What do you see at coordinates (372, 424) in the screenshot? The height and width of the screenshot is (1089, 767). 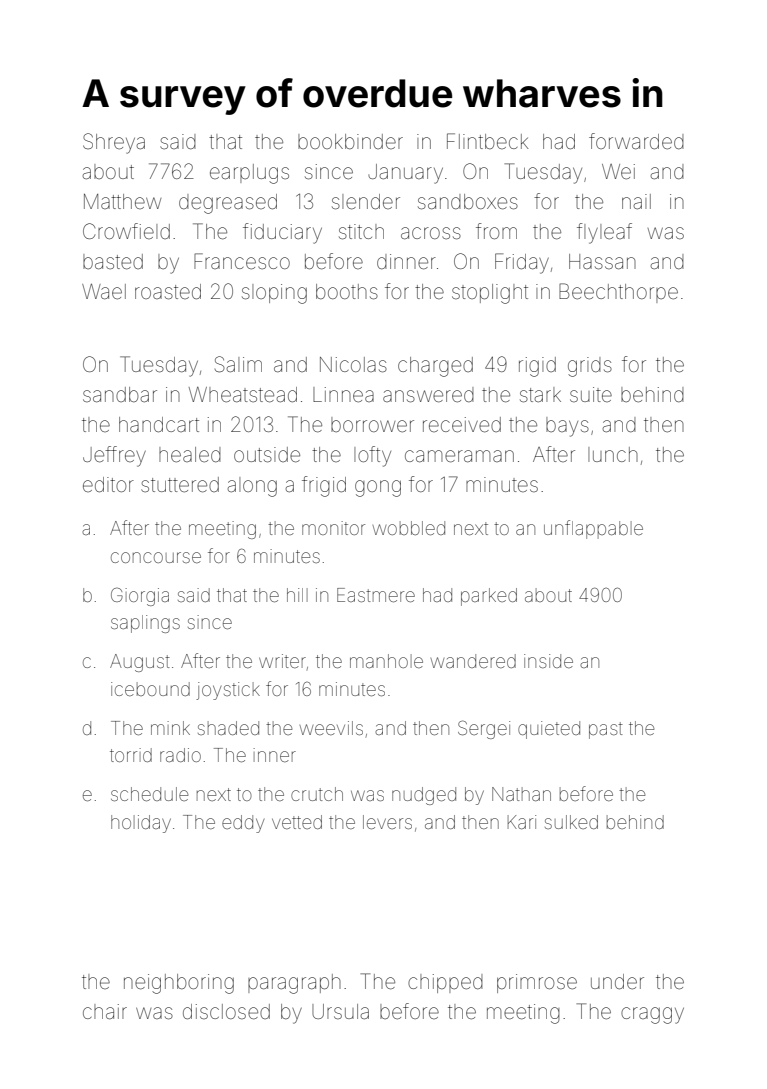 I see `borrower` at bounding box center [372, 424].
